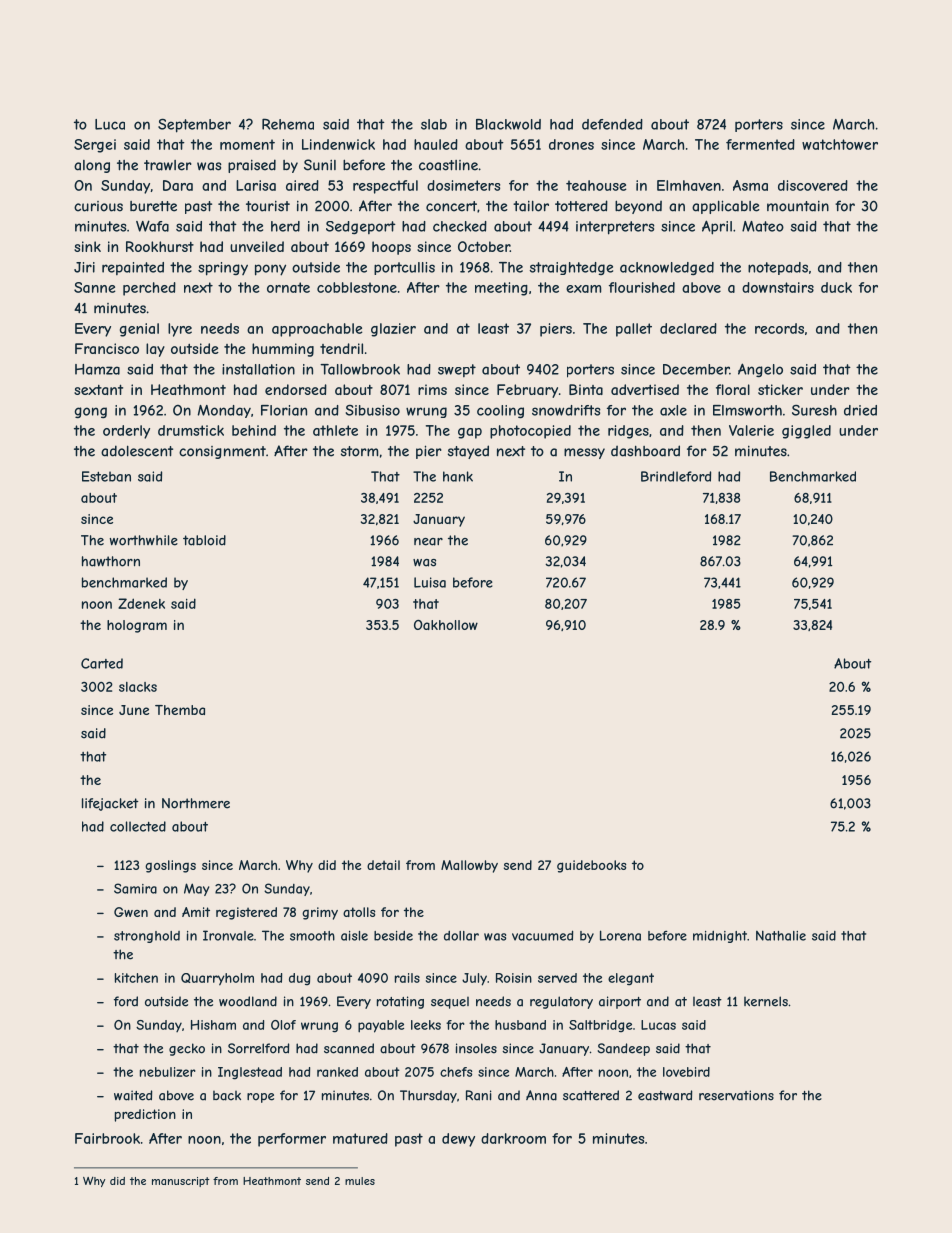  I want to click on waited, so click(133, 1095).
